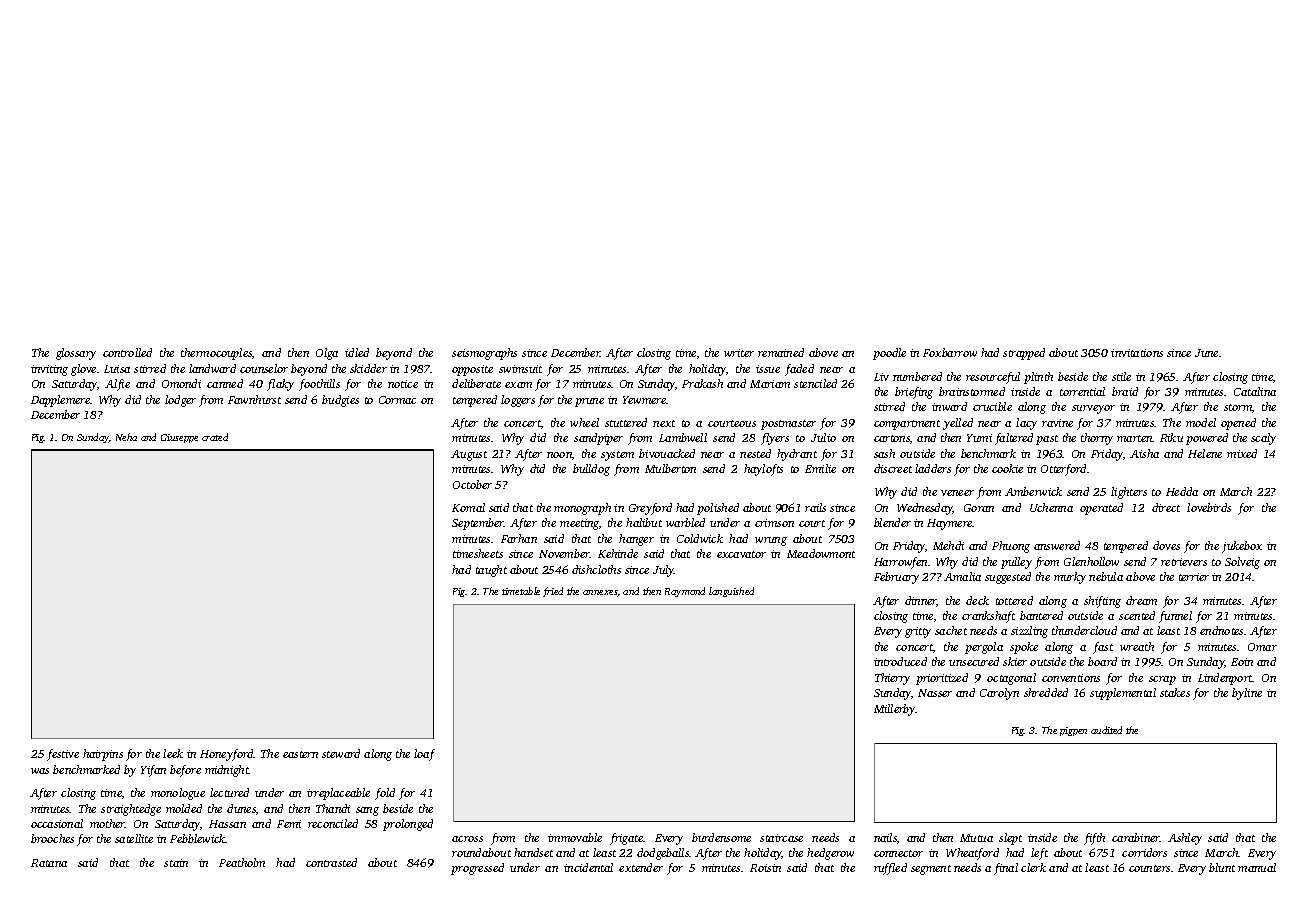 This screenshot has height=924, width=1308. I want to click on taught, so click(491, 571).
